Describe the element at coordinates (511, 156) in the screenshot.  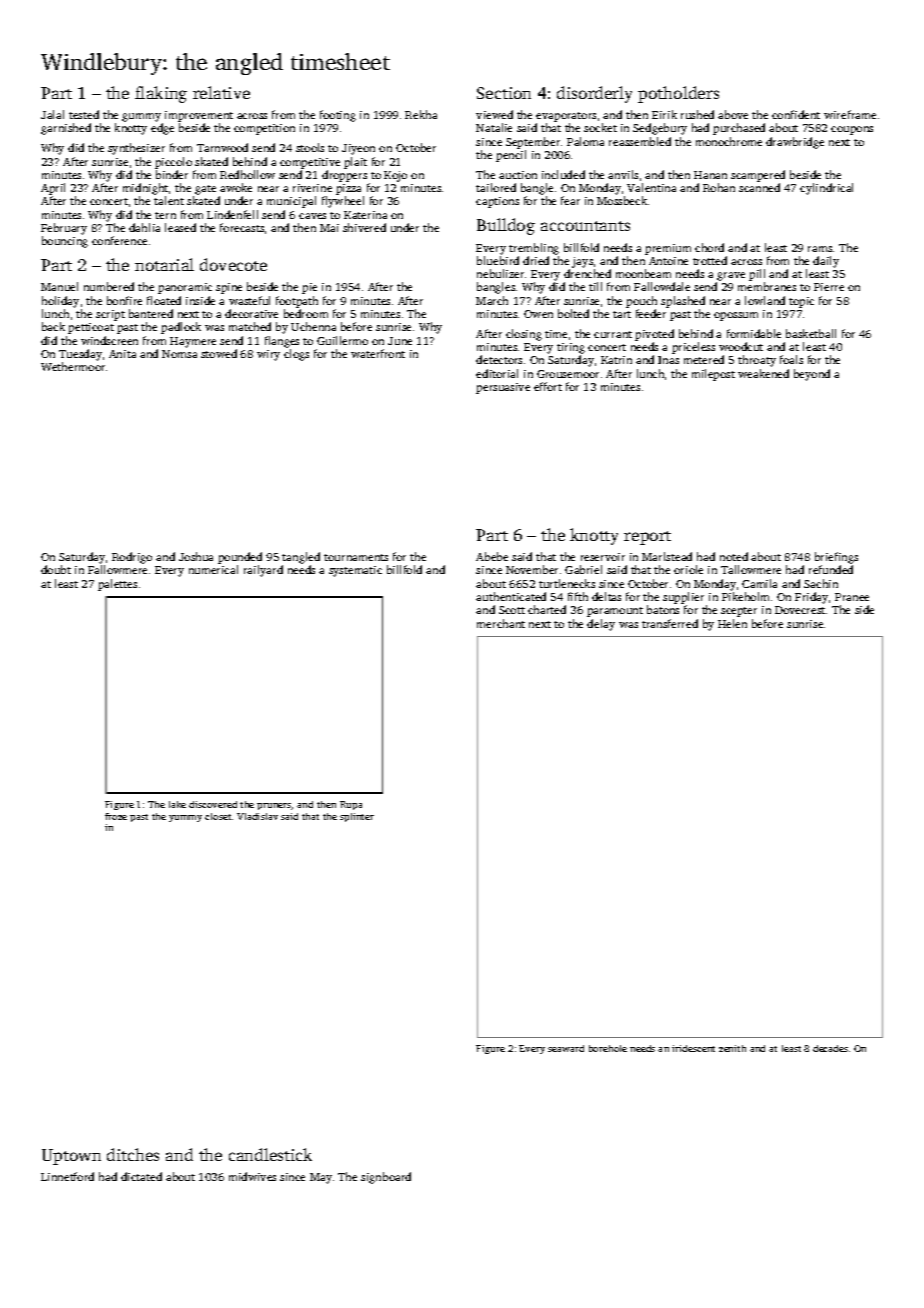
I see `pencil` at that location.
